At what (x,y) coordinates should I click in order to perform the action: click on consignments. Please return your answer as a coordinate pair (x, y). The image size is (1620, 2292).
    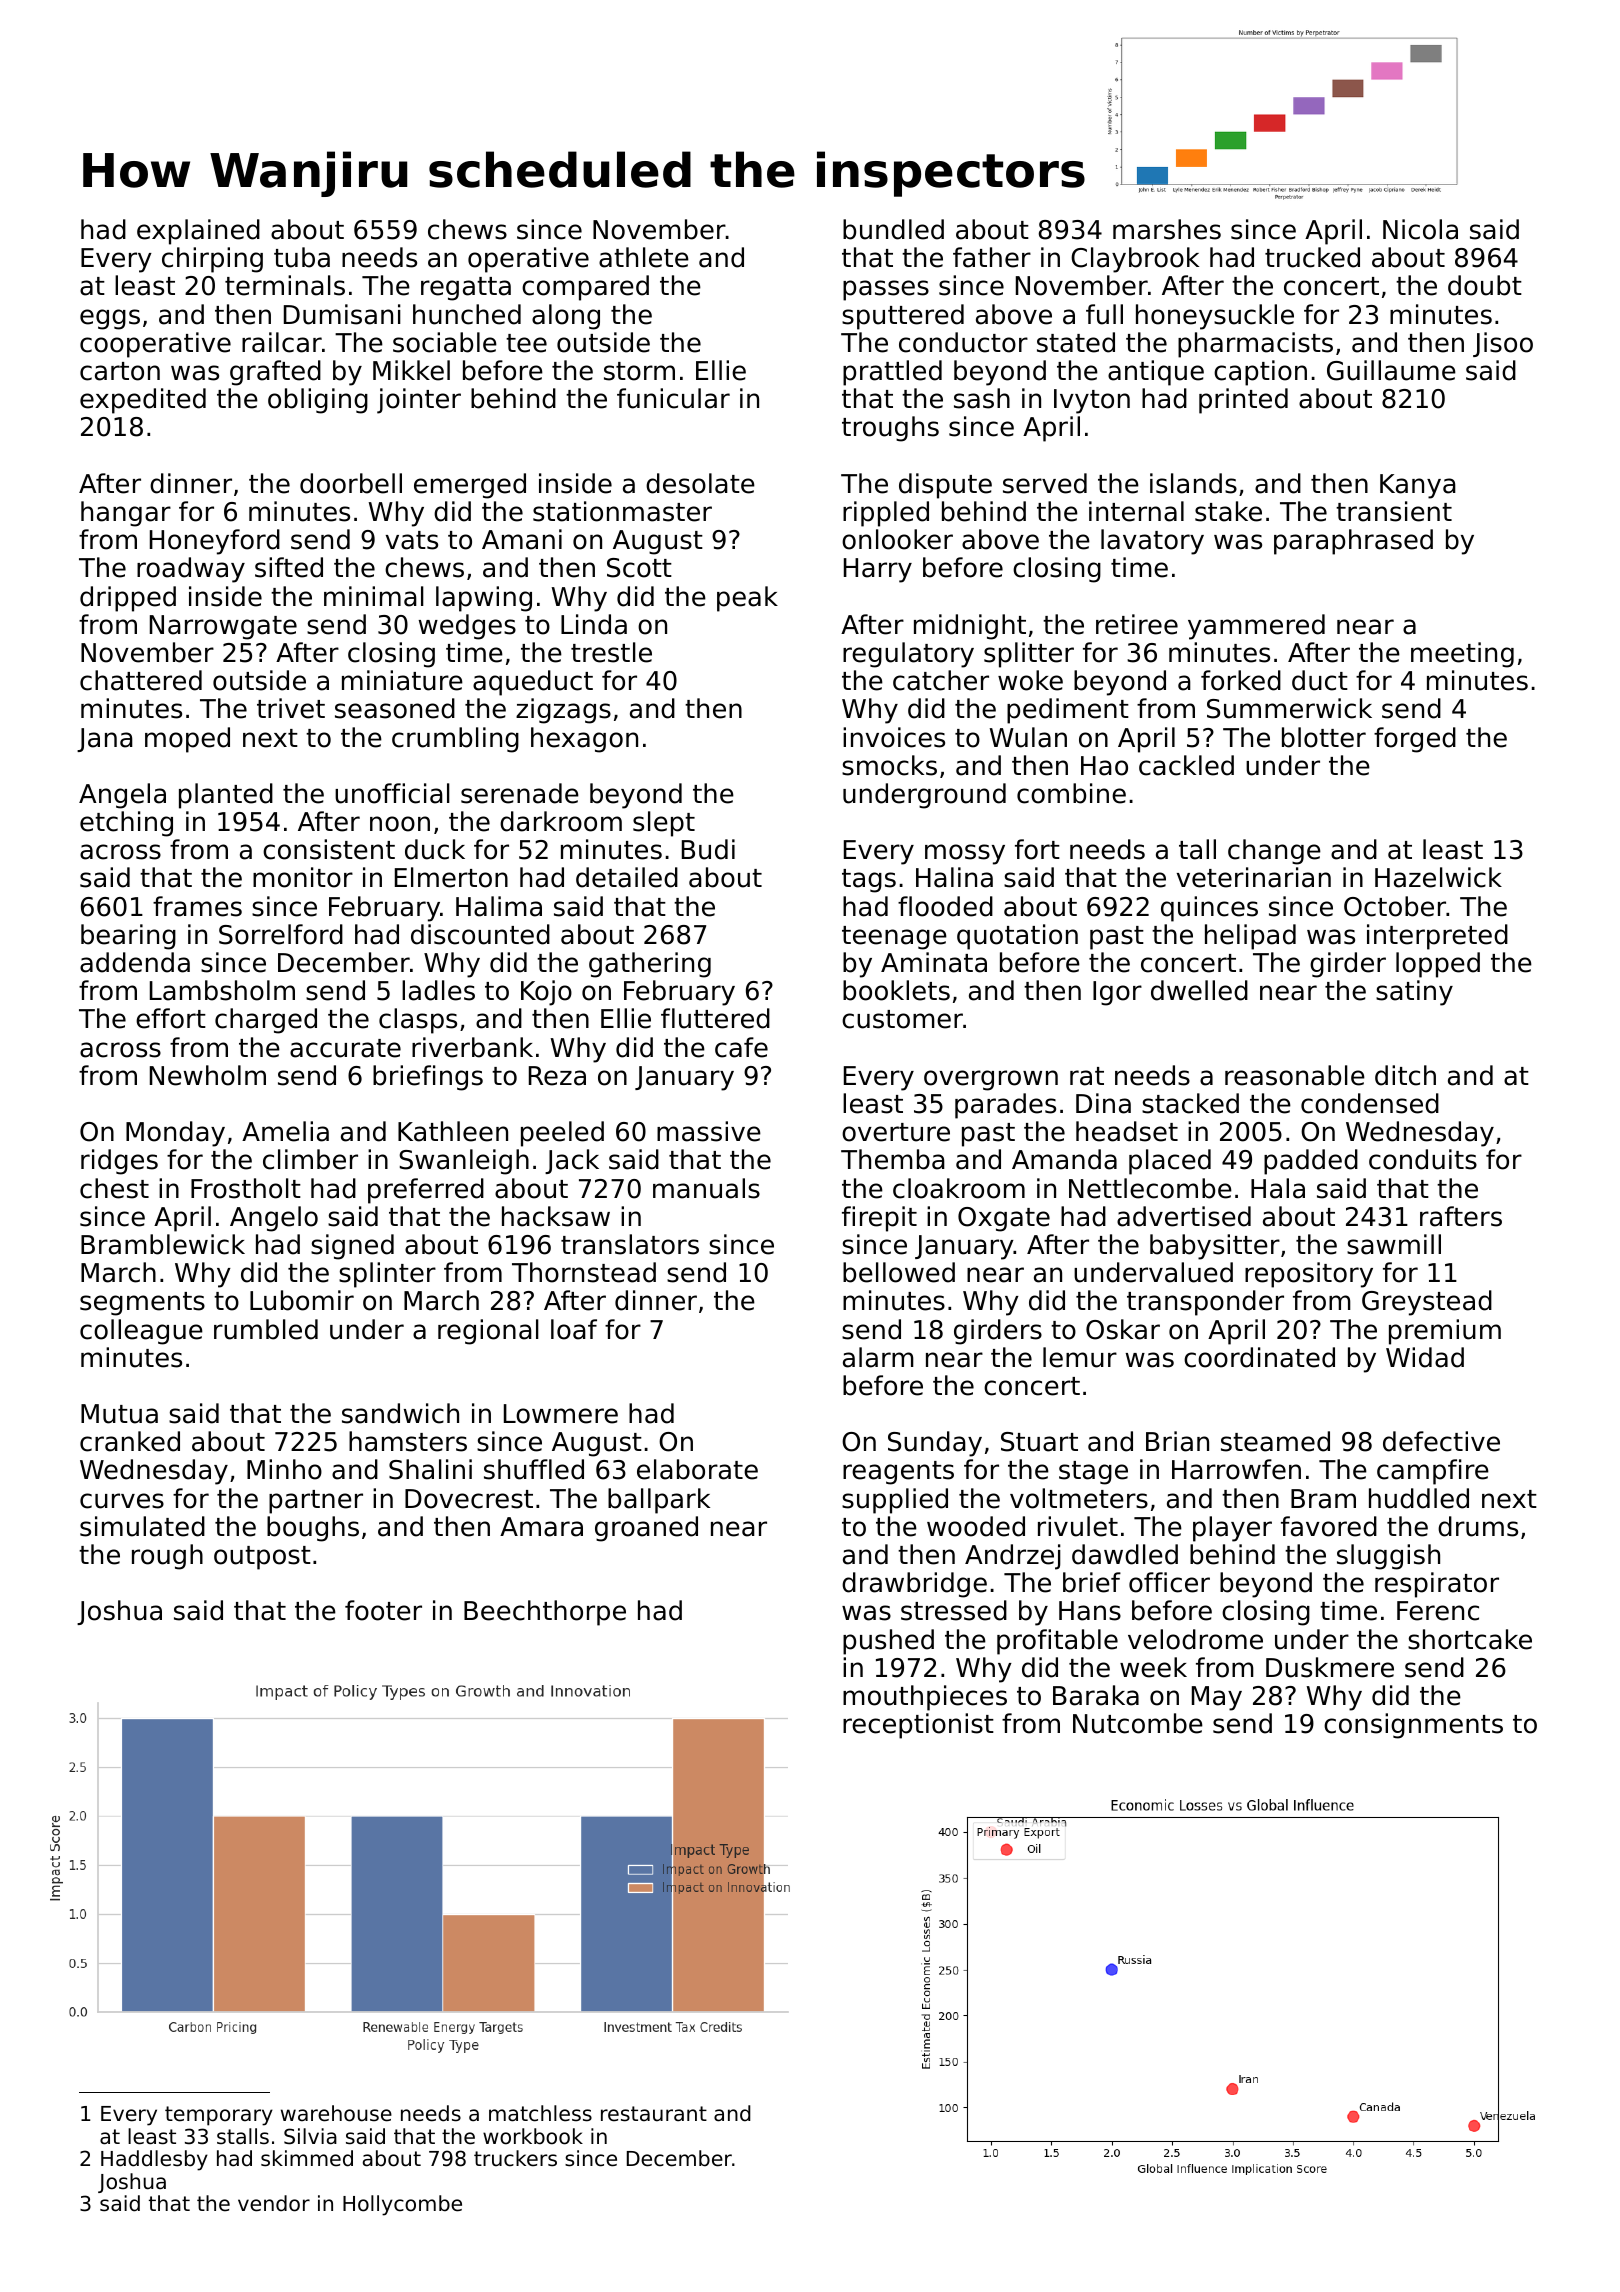
    Looking at the image, I should click on (1413, 1726).
